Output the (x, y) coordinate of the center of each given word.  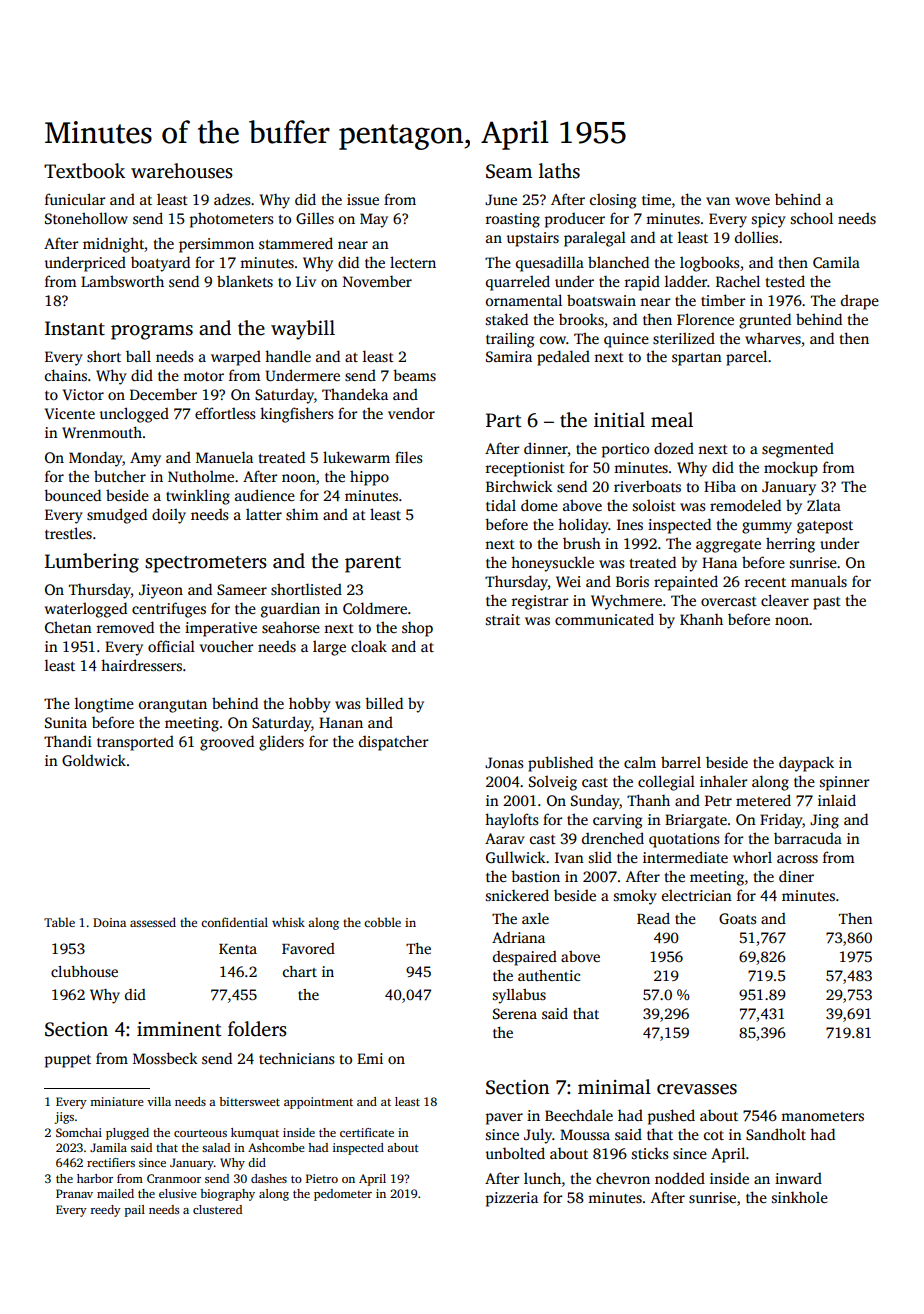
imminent (179, 1029)
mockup (791, 469)
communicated (604, 619)
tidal (501, 505)
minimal (614, 1086)
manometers (822, 1116)
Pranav (74, 1193)
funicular (75, 199)
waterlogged (86, 610)
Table (59, 922)
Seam (509, 171)
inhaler (723, 781)
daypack (806, 764)
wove (752, 201)
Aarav (505, 838)
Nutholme (201, 476)
